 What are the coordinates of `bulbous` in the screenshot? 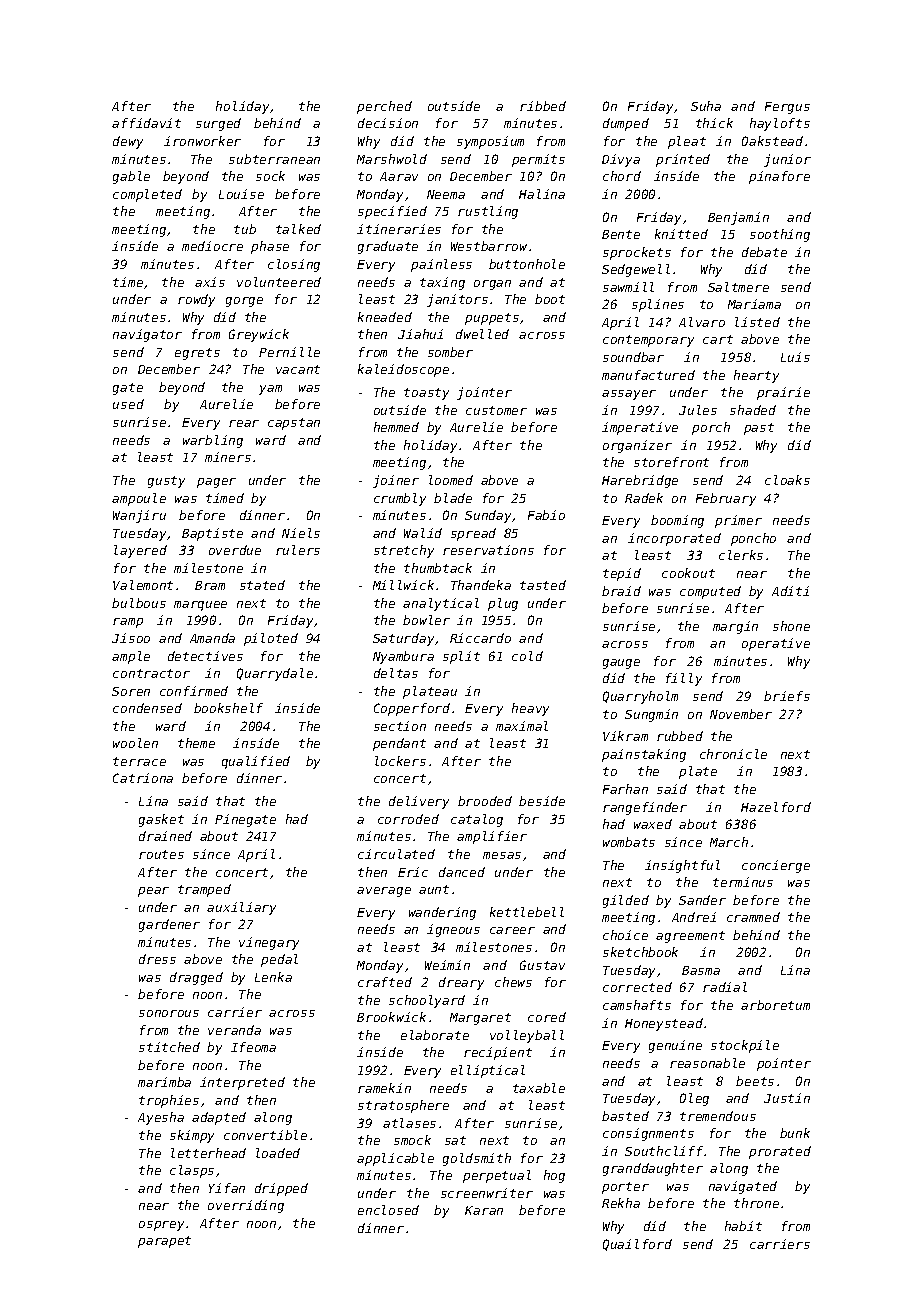 It's located at (139, 603).
